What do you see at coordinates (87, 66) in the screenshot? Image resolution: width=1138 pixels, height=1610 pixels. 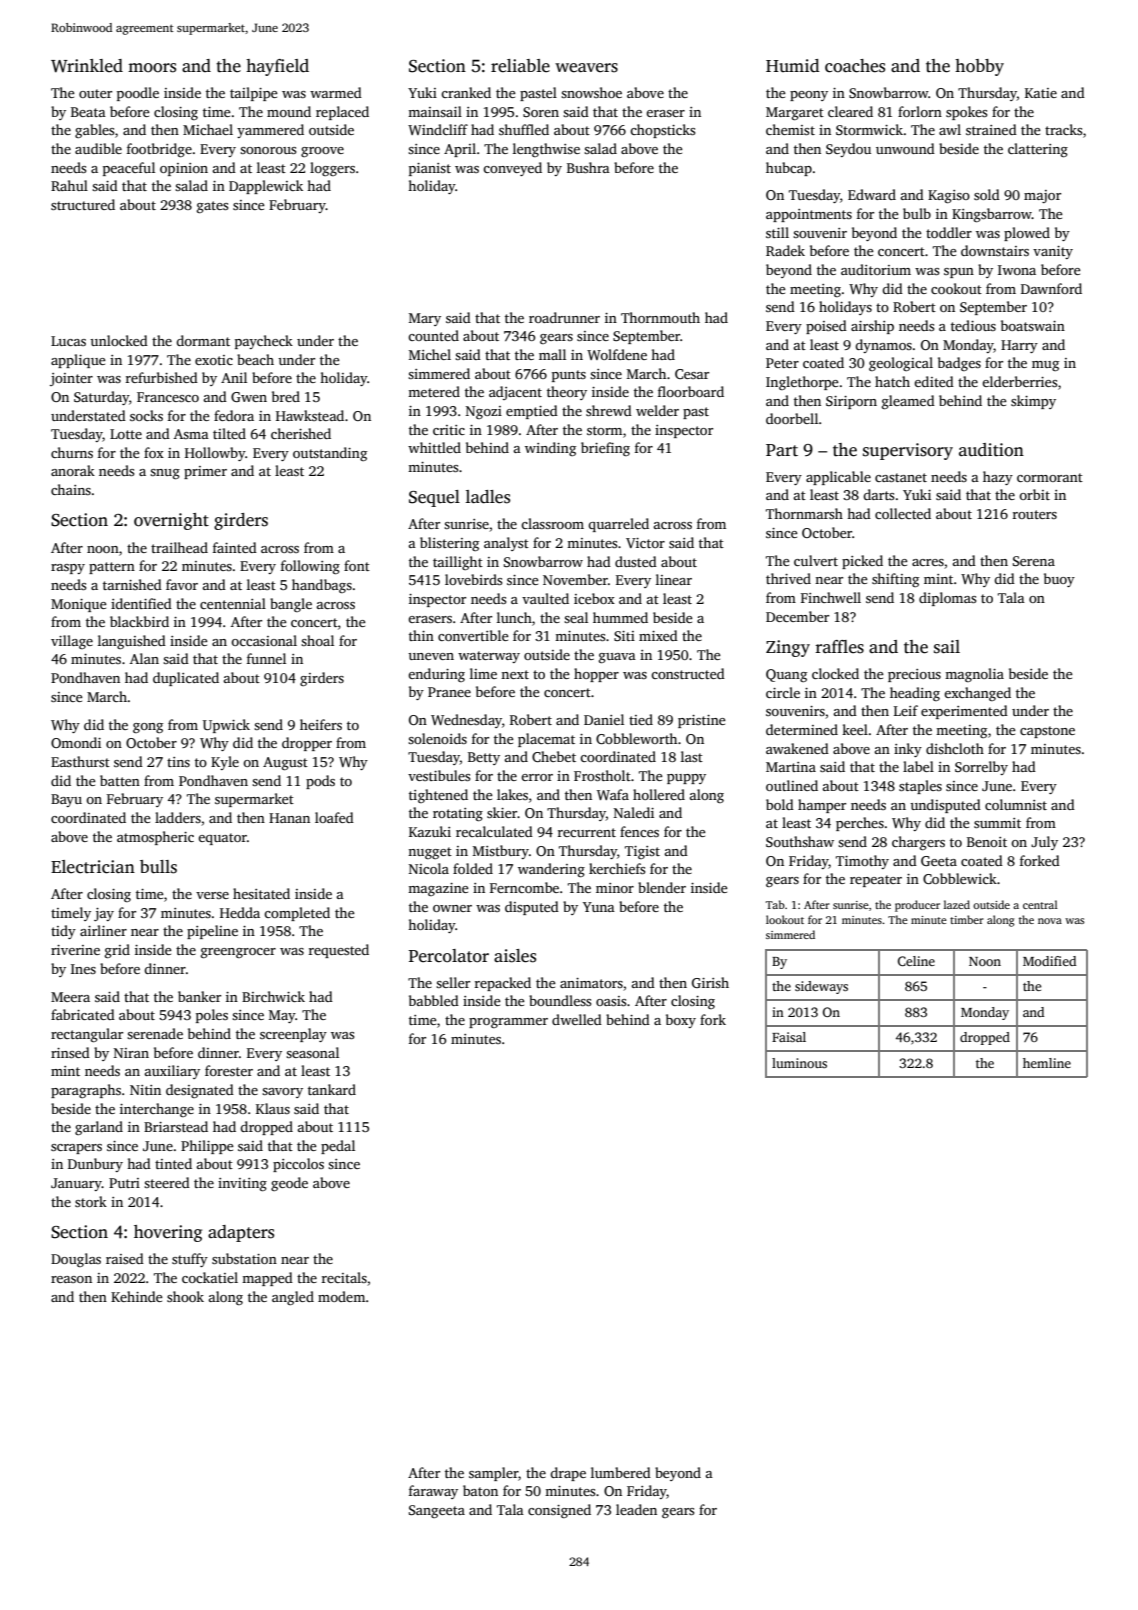 I see `Wrinkled` at bounding box center [87, 66].
